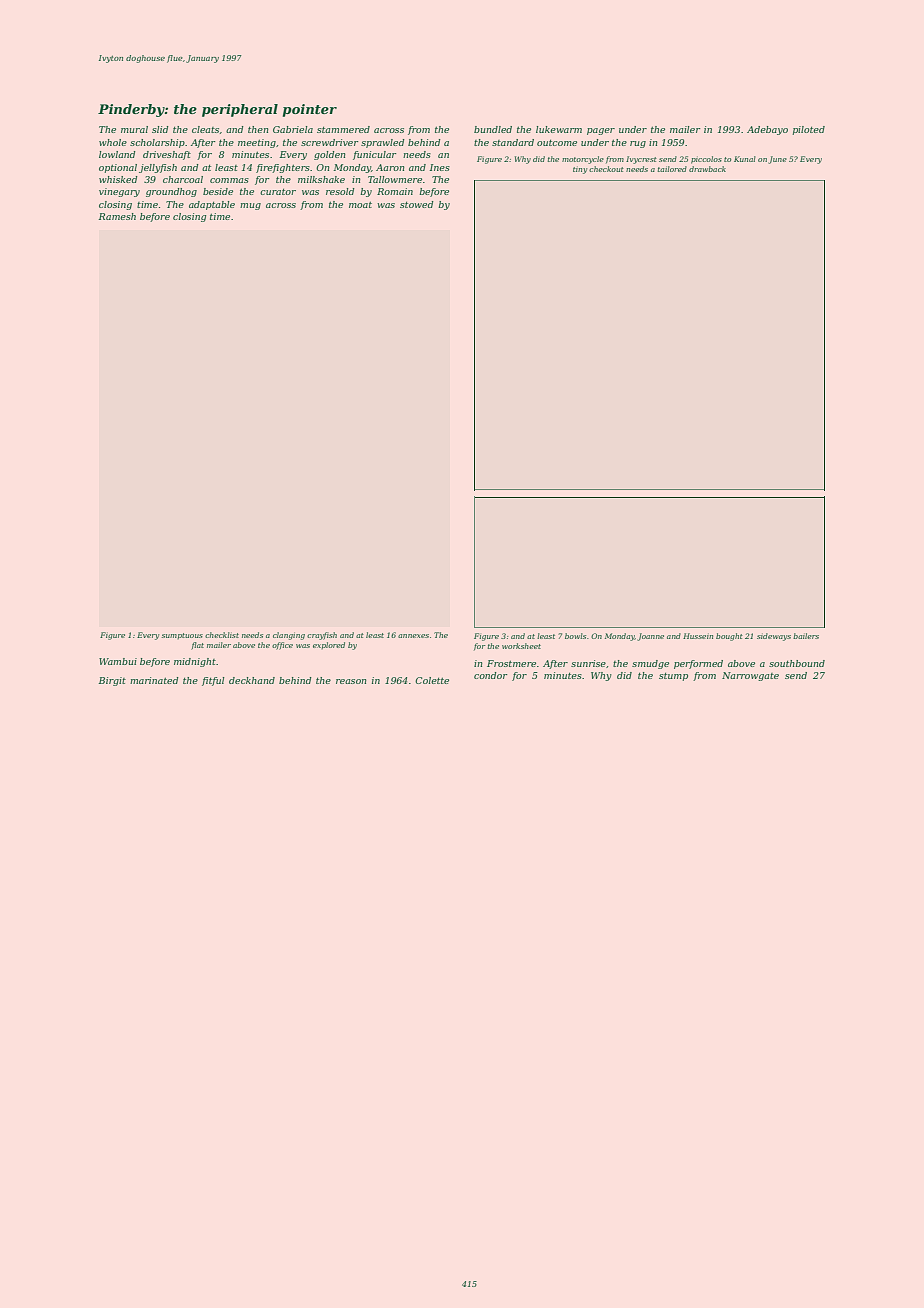 This image has height=1308, width=924. Describe the element at coordinates (650, 637) in the image. I see `Joanne` at that location.
